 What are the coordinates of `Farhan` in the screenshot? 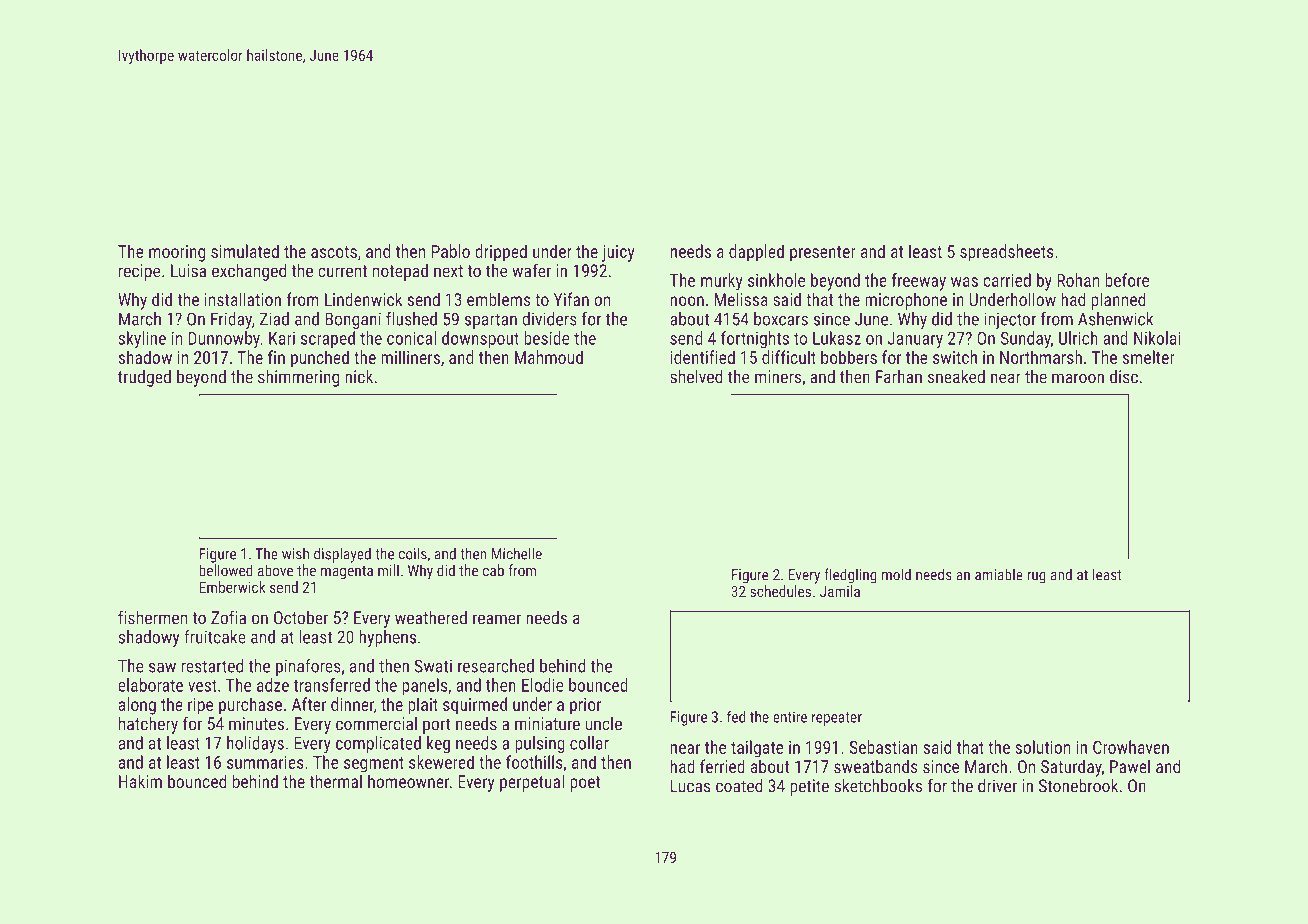 It's located at (899, 377).
